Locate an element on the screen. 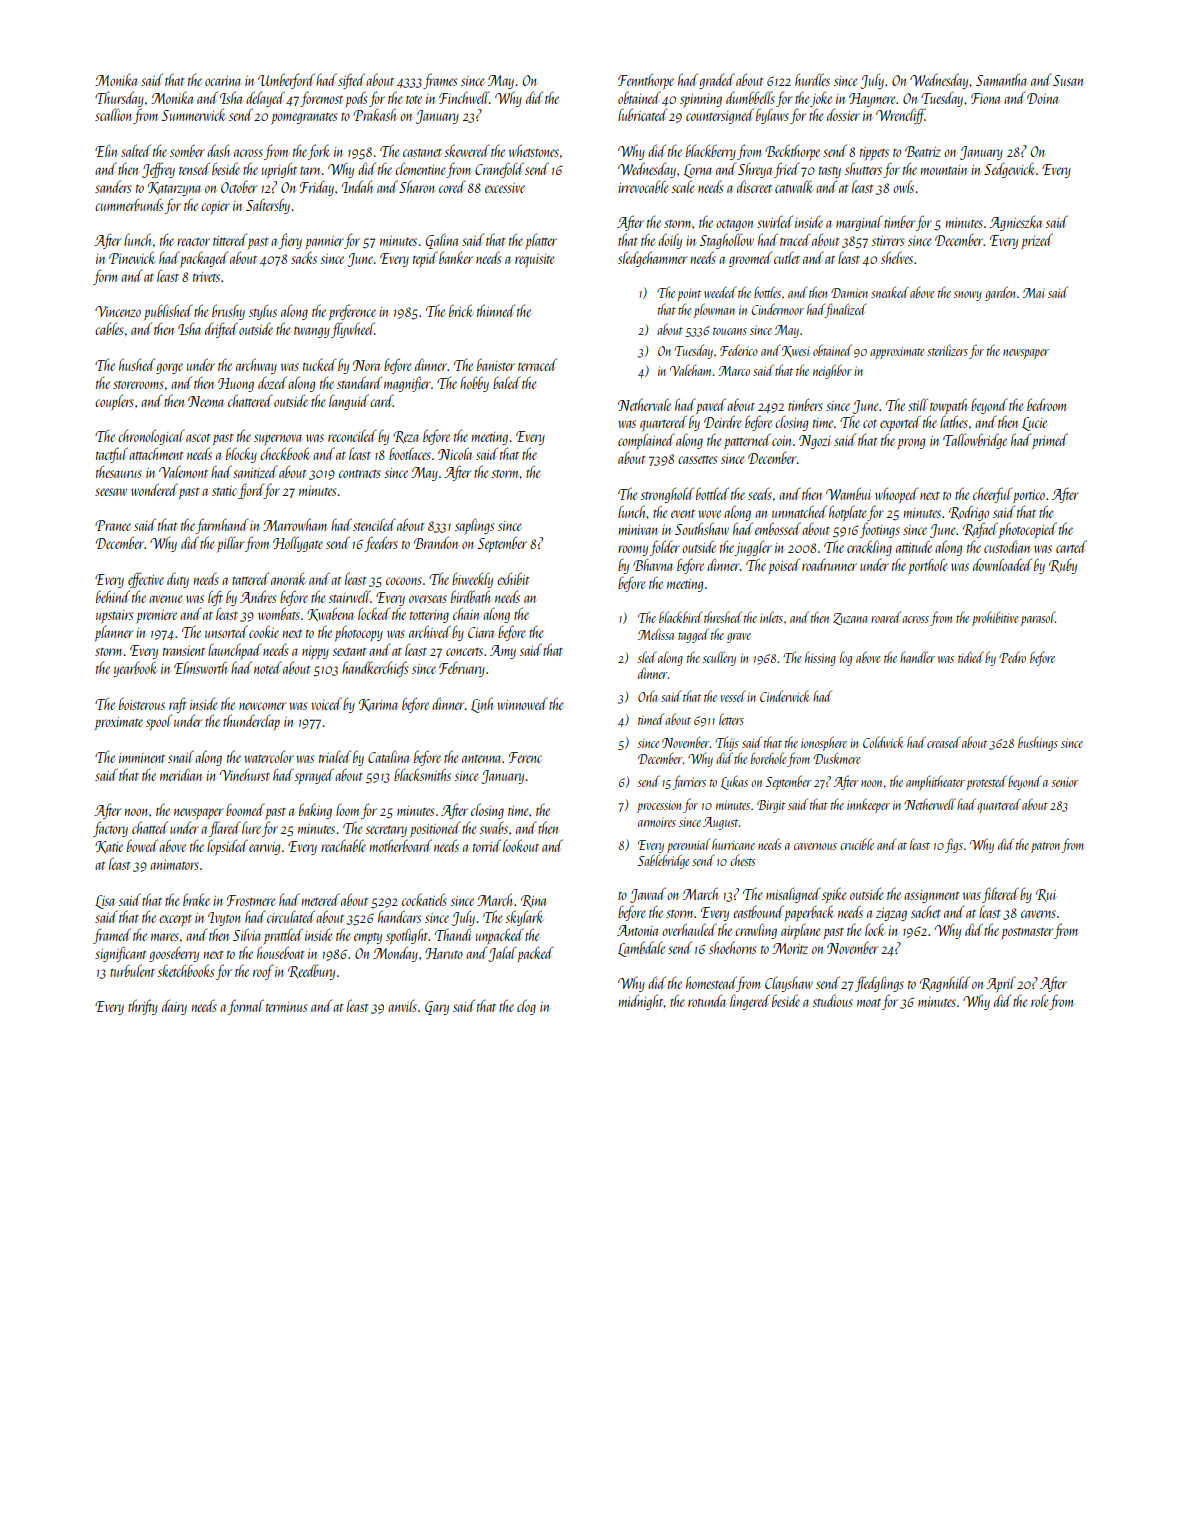 This screenshot has width=1183, height=1530. Frostmere is located at coordinates (251, 900).
